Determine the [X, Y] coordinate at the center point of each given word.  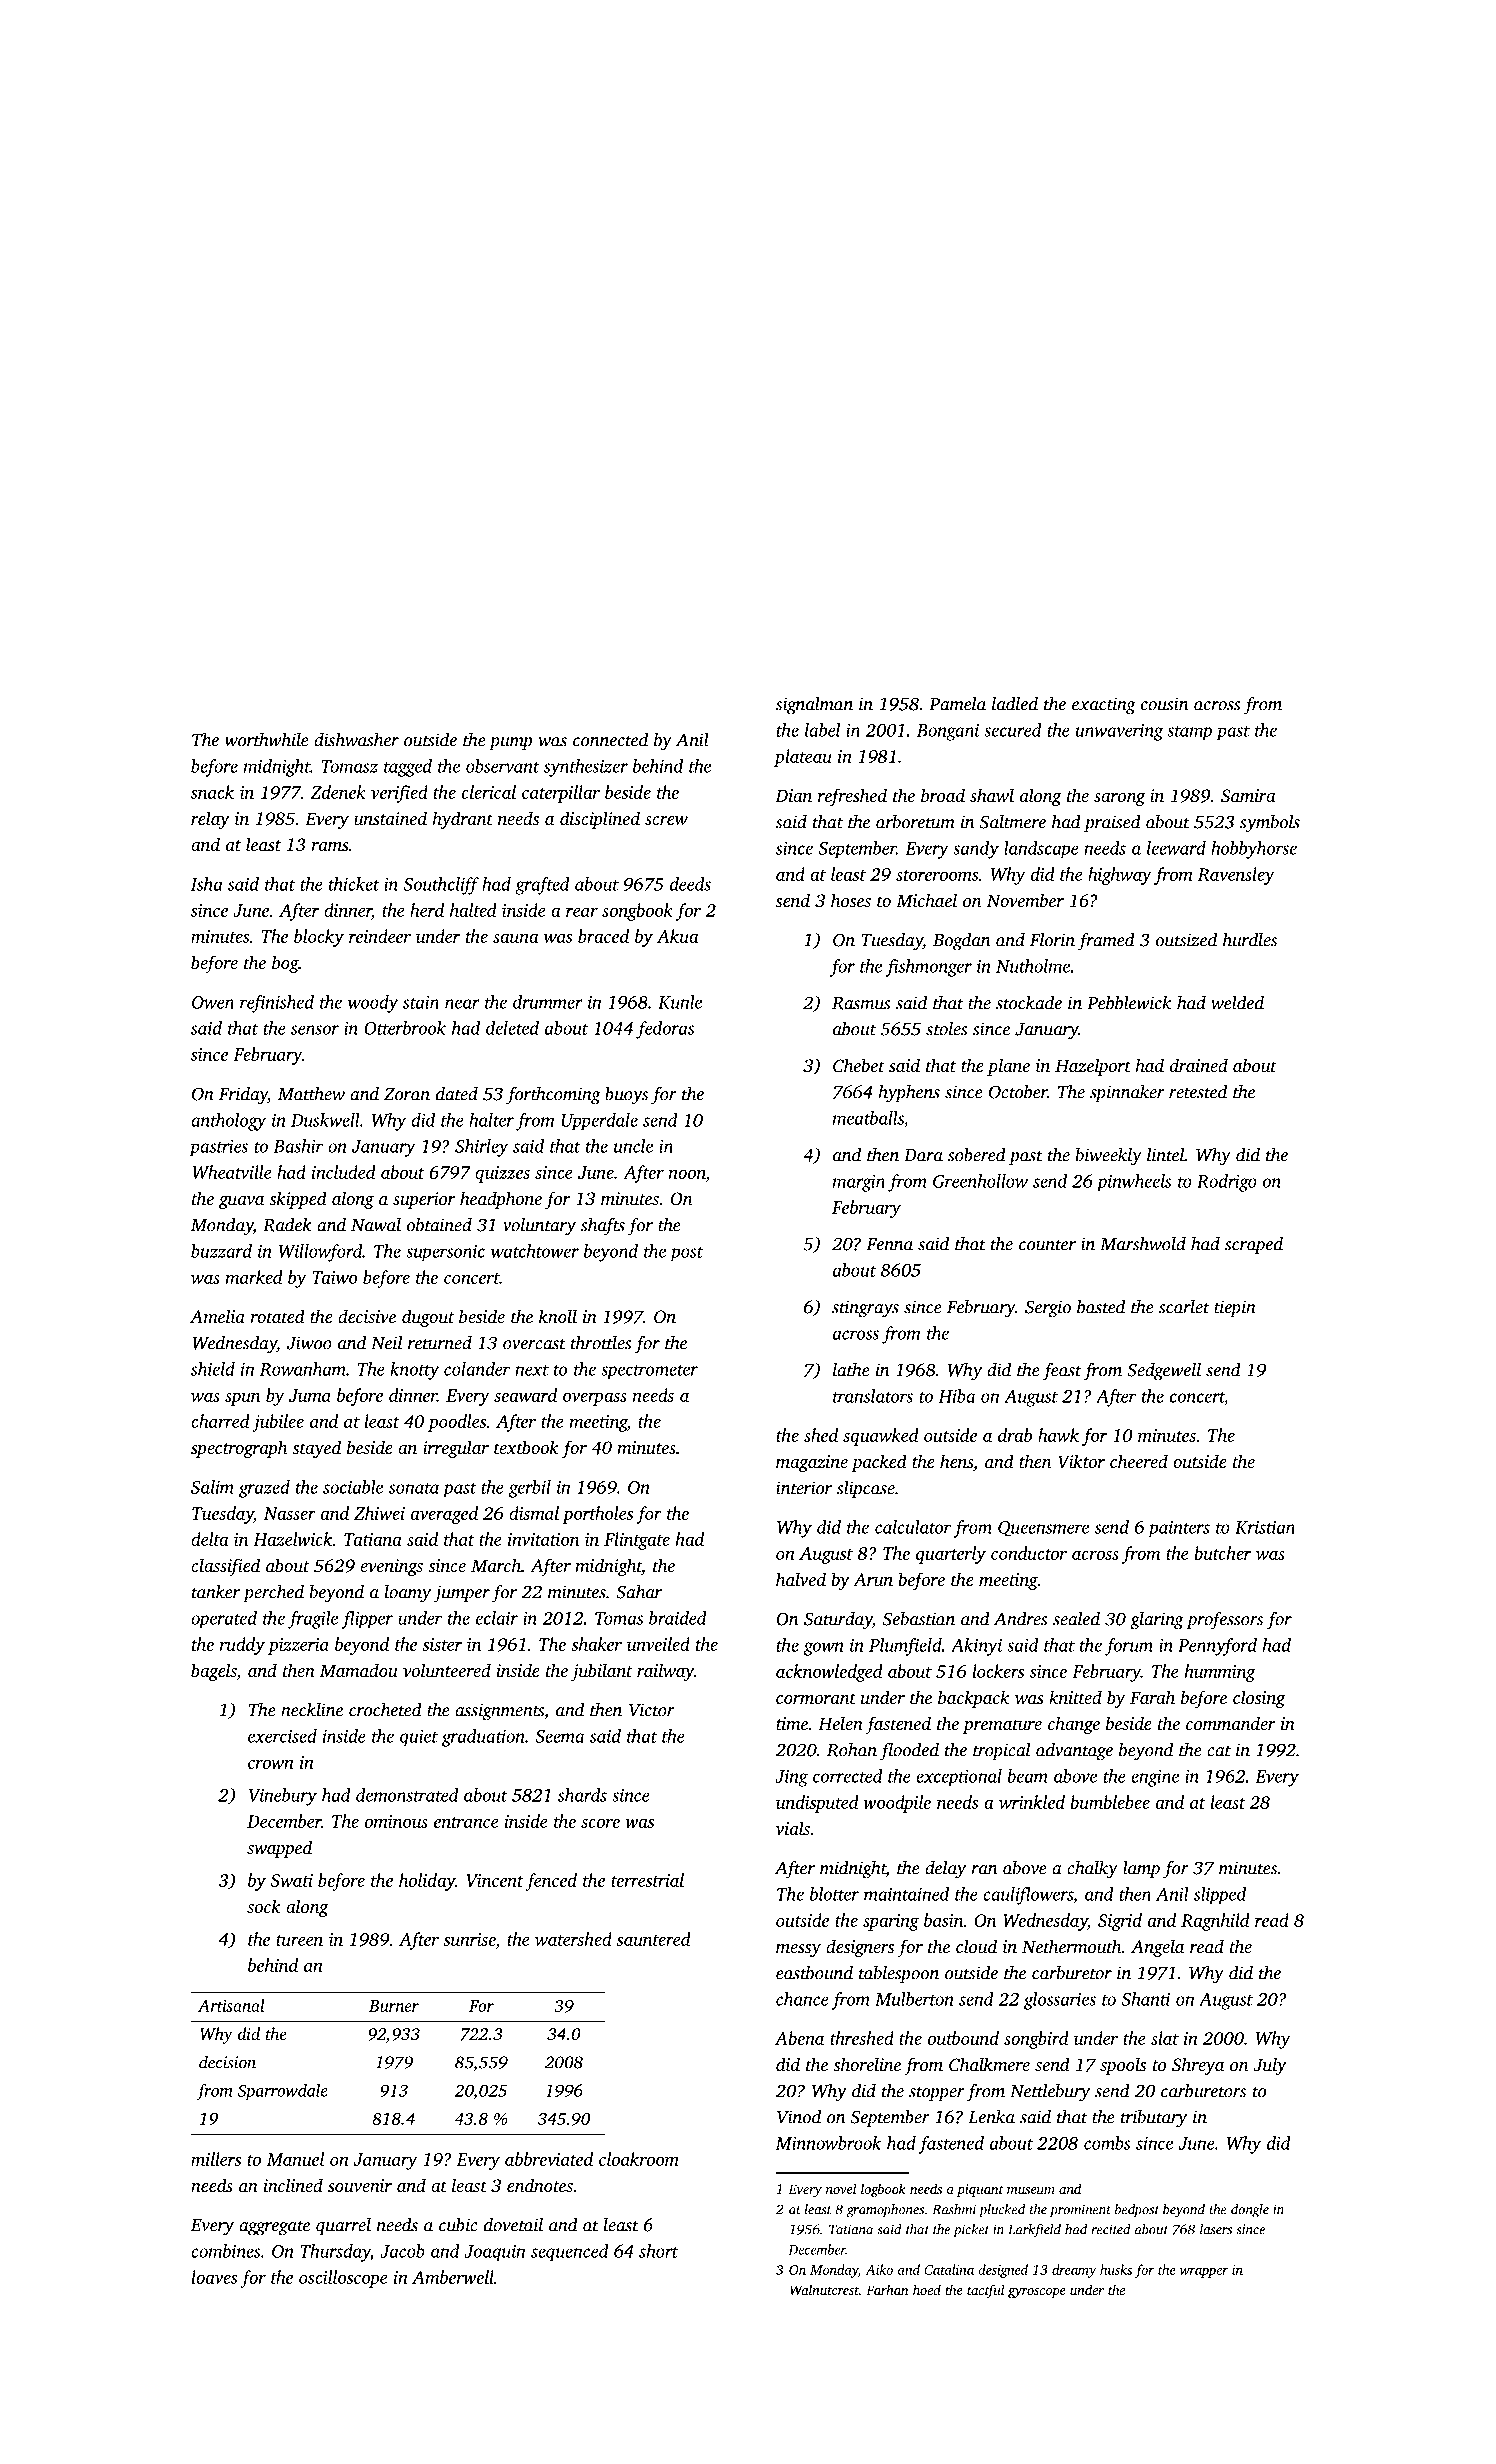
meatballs [868, 1118]
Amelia [217, 1316]
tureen [299, 1940]
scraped [1254, 1245]
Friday [243, 1096]
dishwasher [356, 740]
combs [1107, 2143]
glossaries [1060, 2001]
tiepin [1235, 1308]
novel [841, 2188]
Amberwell [453, 2277]
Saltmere [1013, 822]
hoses [851, 900]
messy [798, 1950]
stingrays [865, 1309]
